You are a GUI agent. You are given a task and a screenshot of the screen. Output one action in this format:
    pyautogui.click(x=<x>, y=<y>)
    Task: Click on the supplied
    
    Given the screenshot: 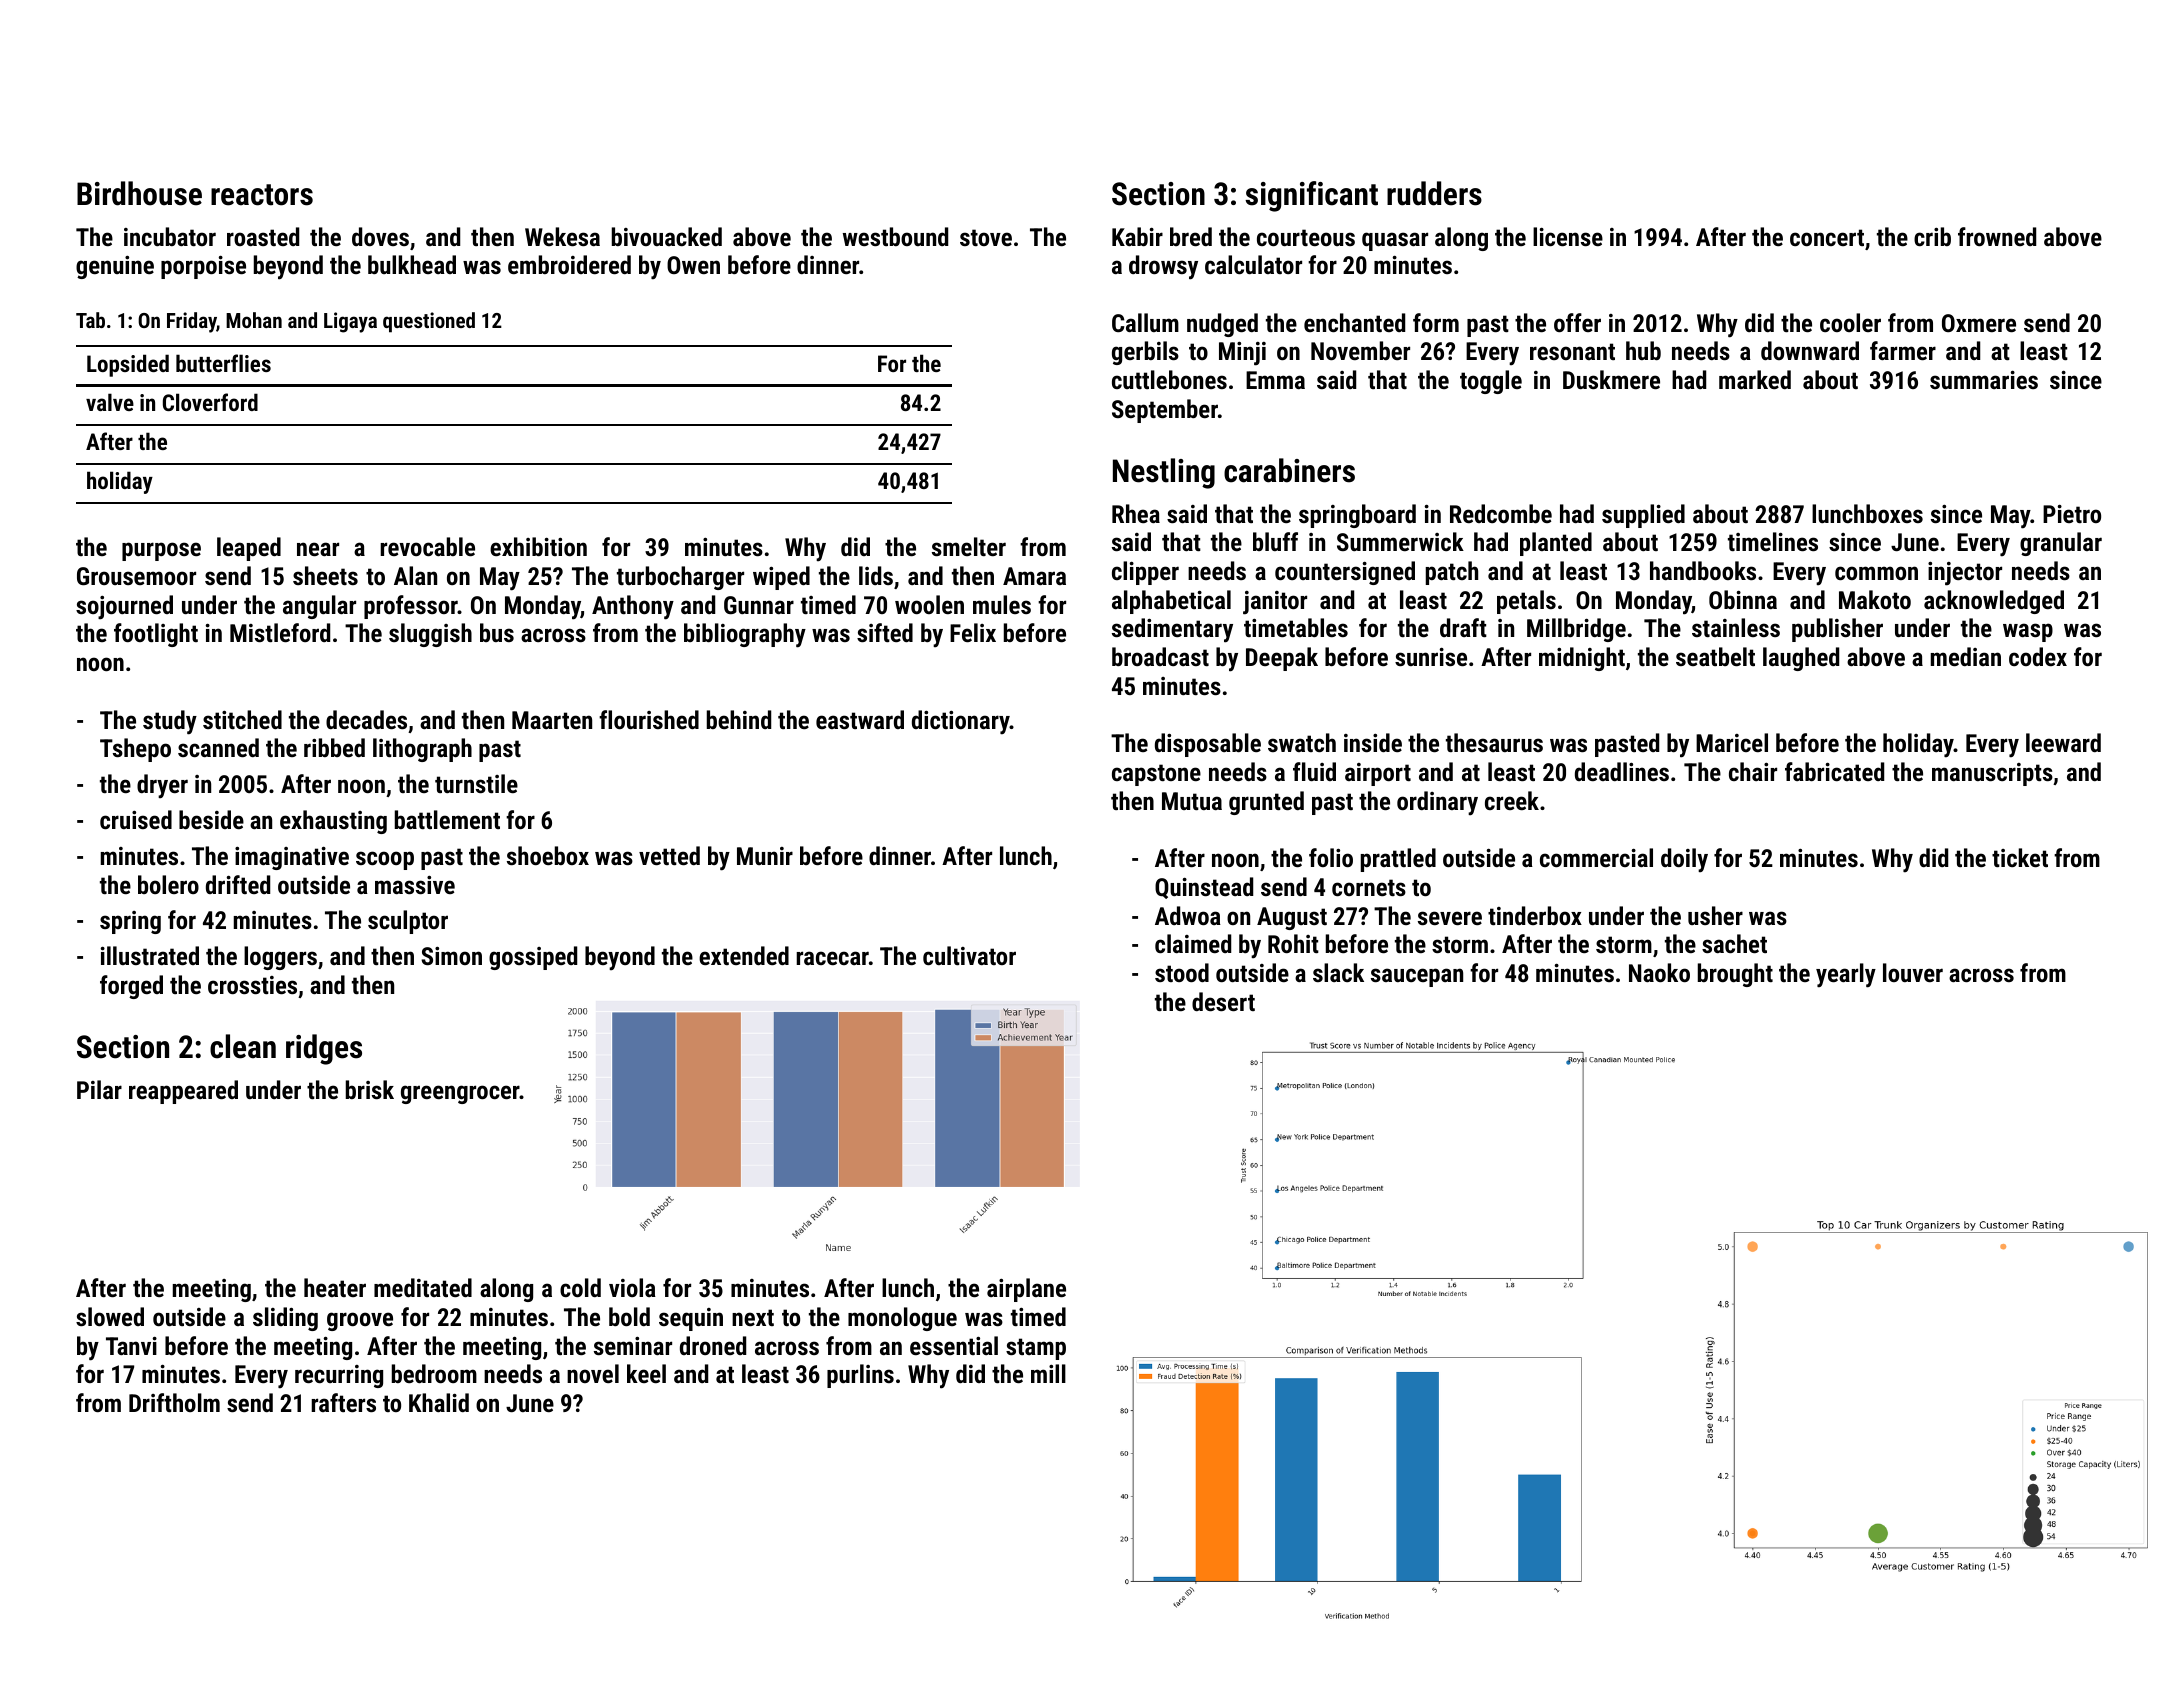 What is the action you would take?
    pyautogui.click(x=1643, y=516)
